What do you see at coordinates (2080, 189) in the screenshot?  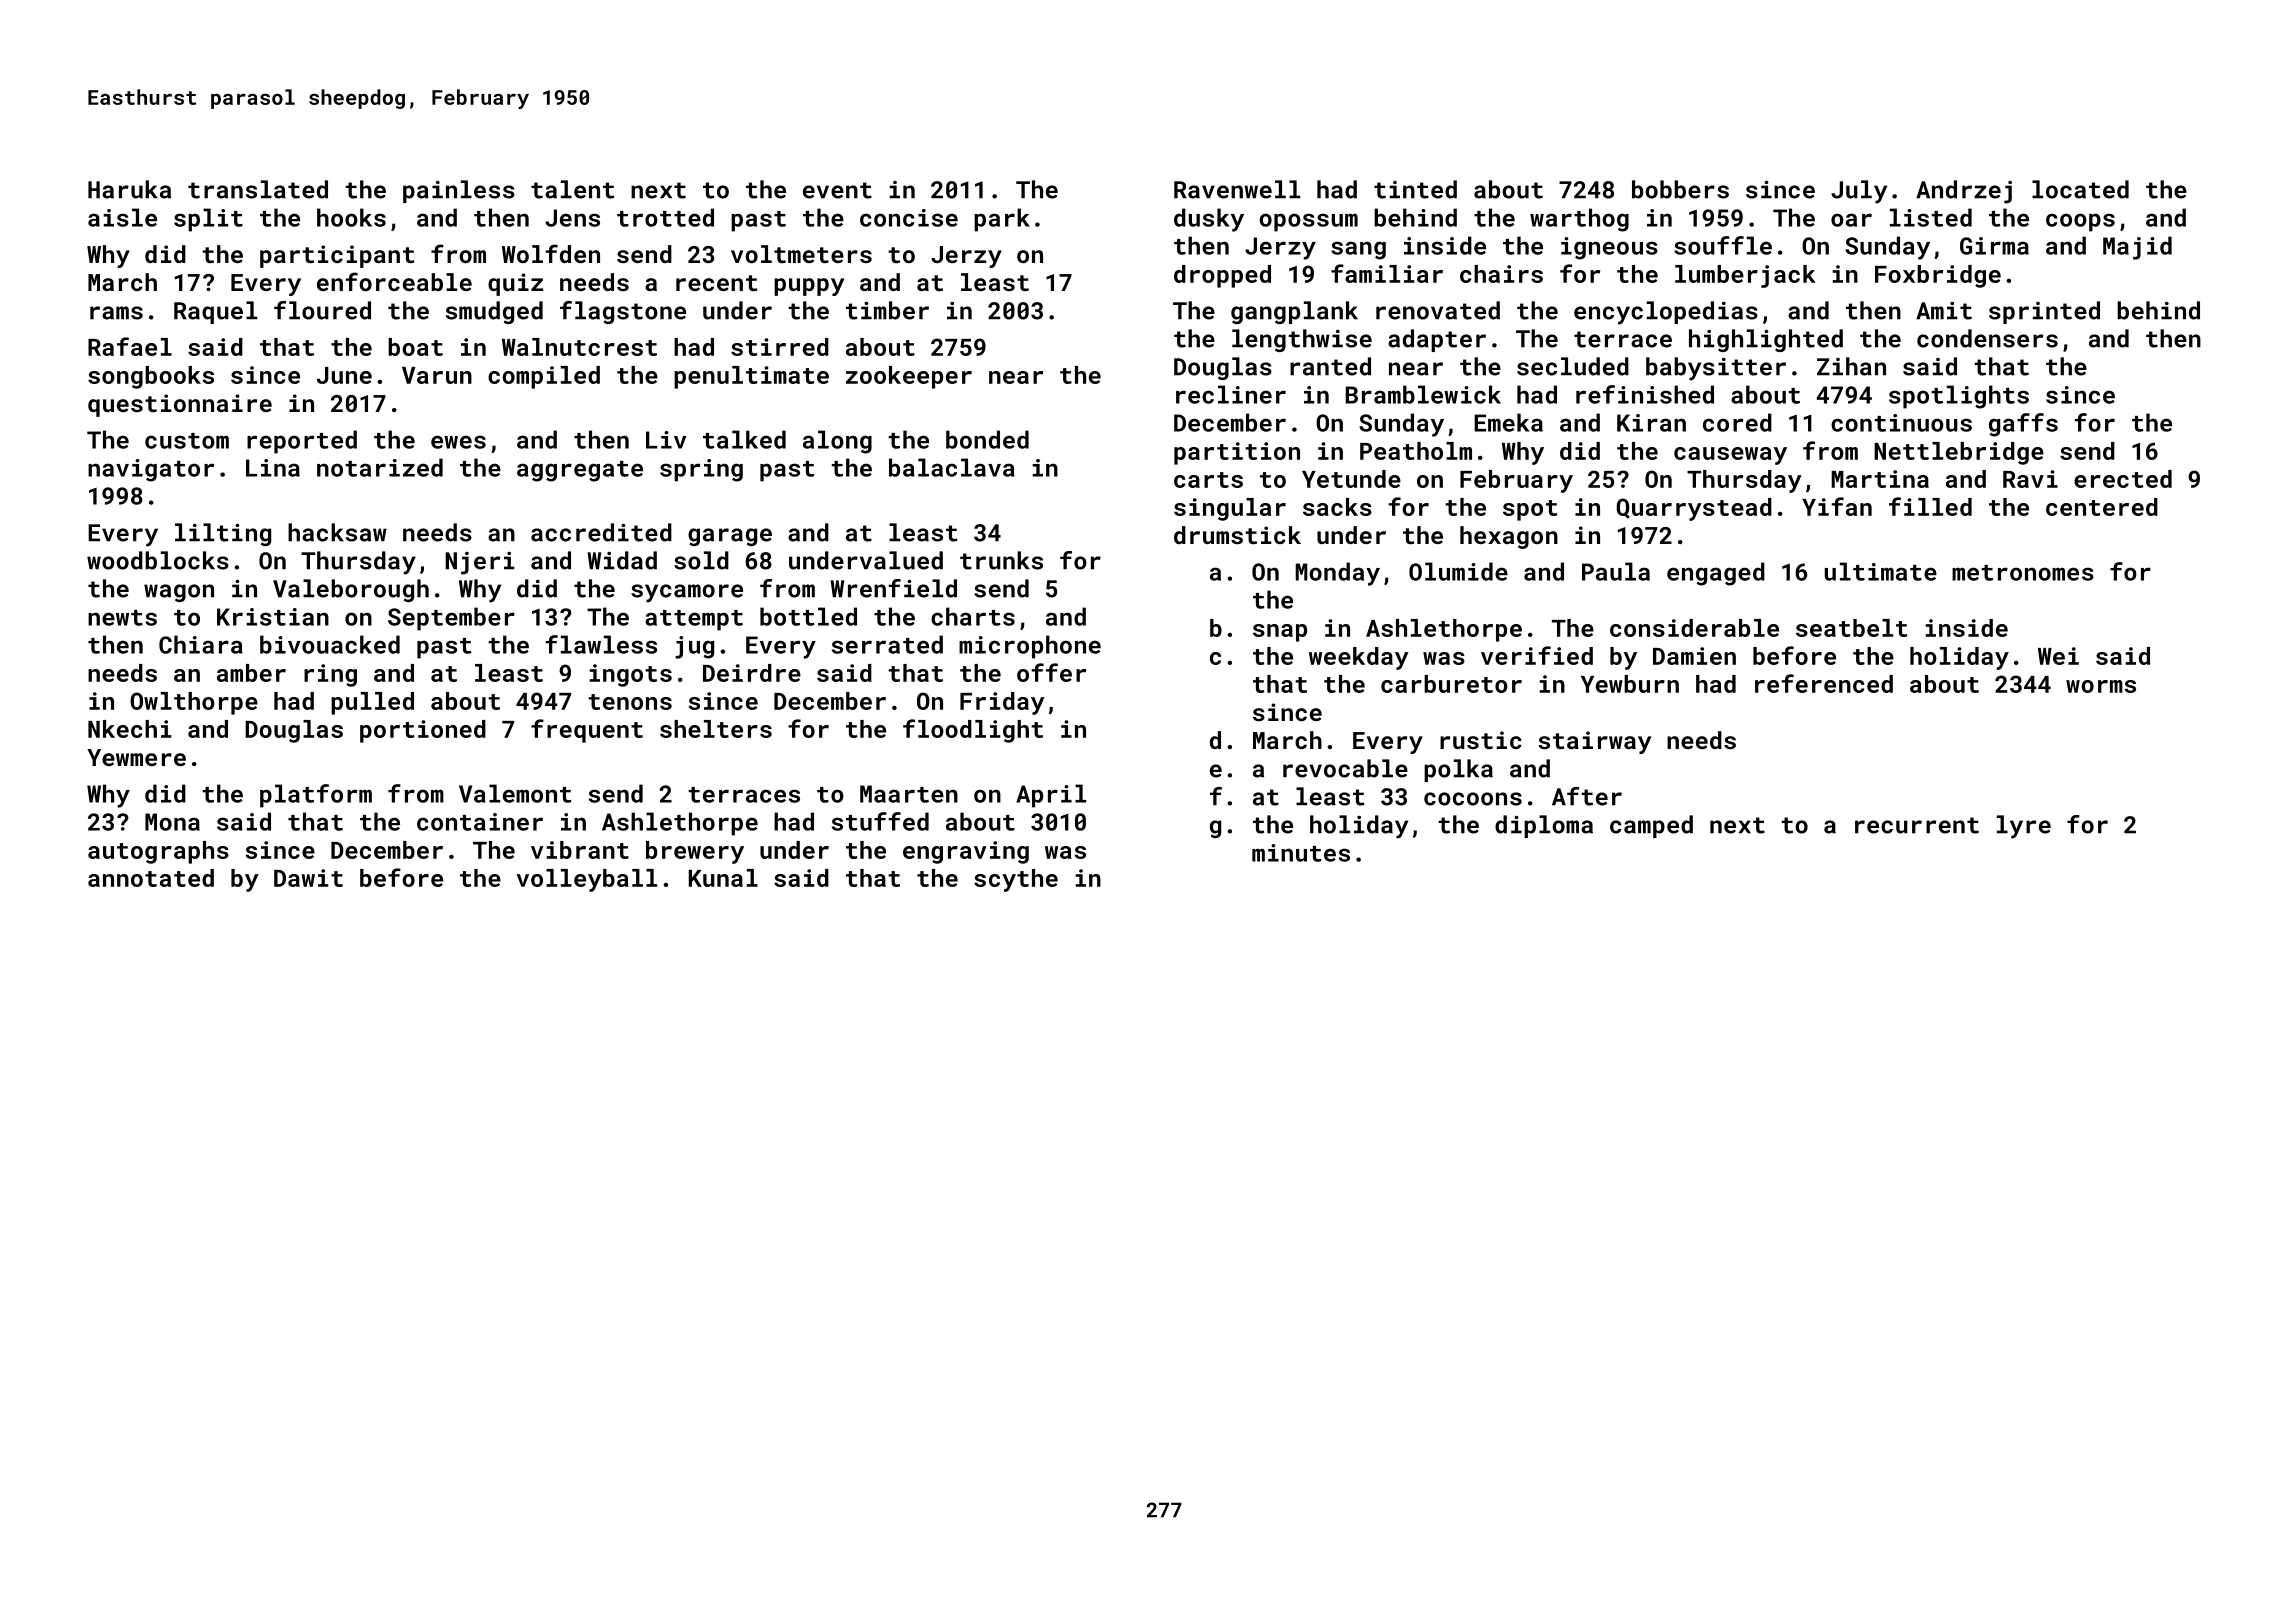 I see `located` at bounding box center [2080, 189].
